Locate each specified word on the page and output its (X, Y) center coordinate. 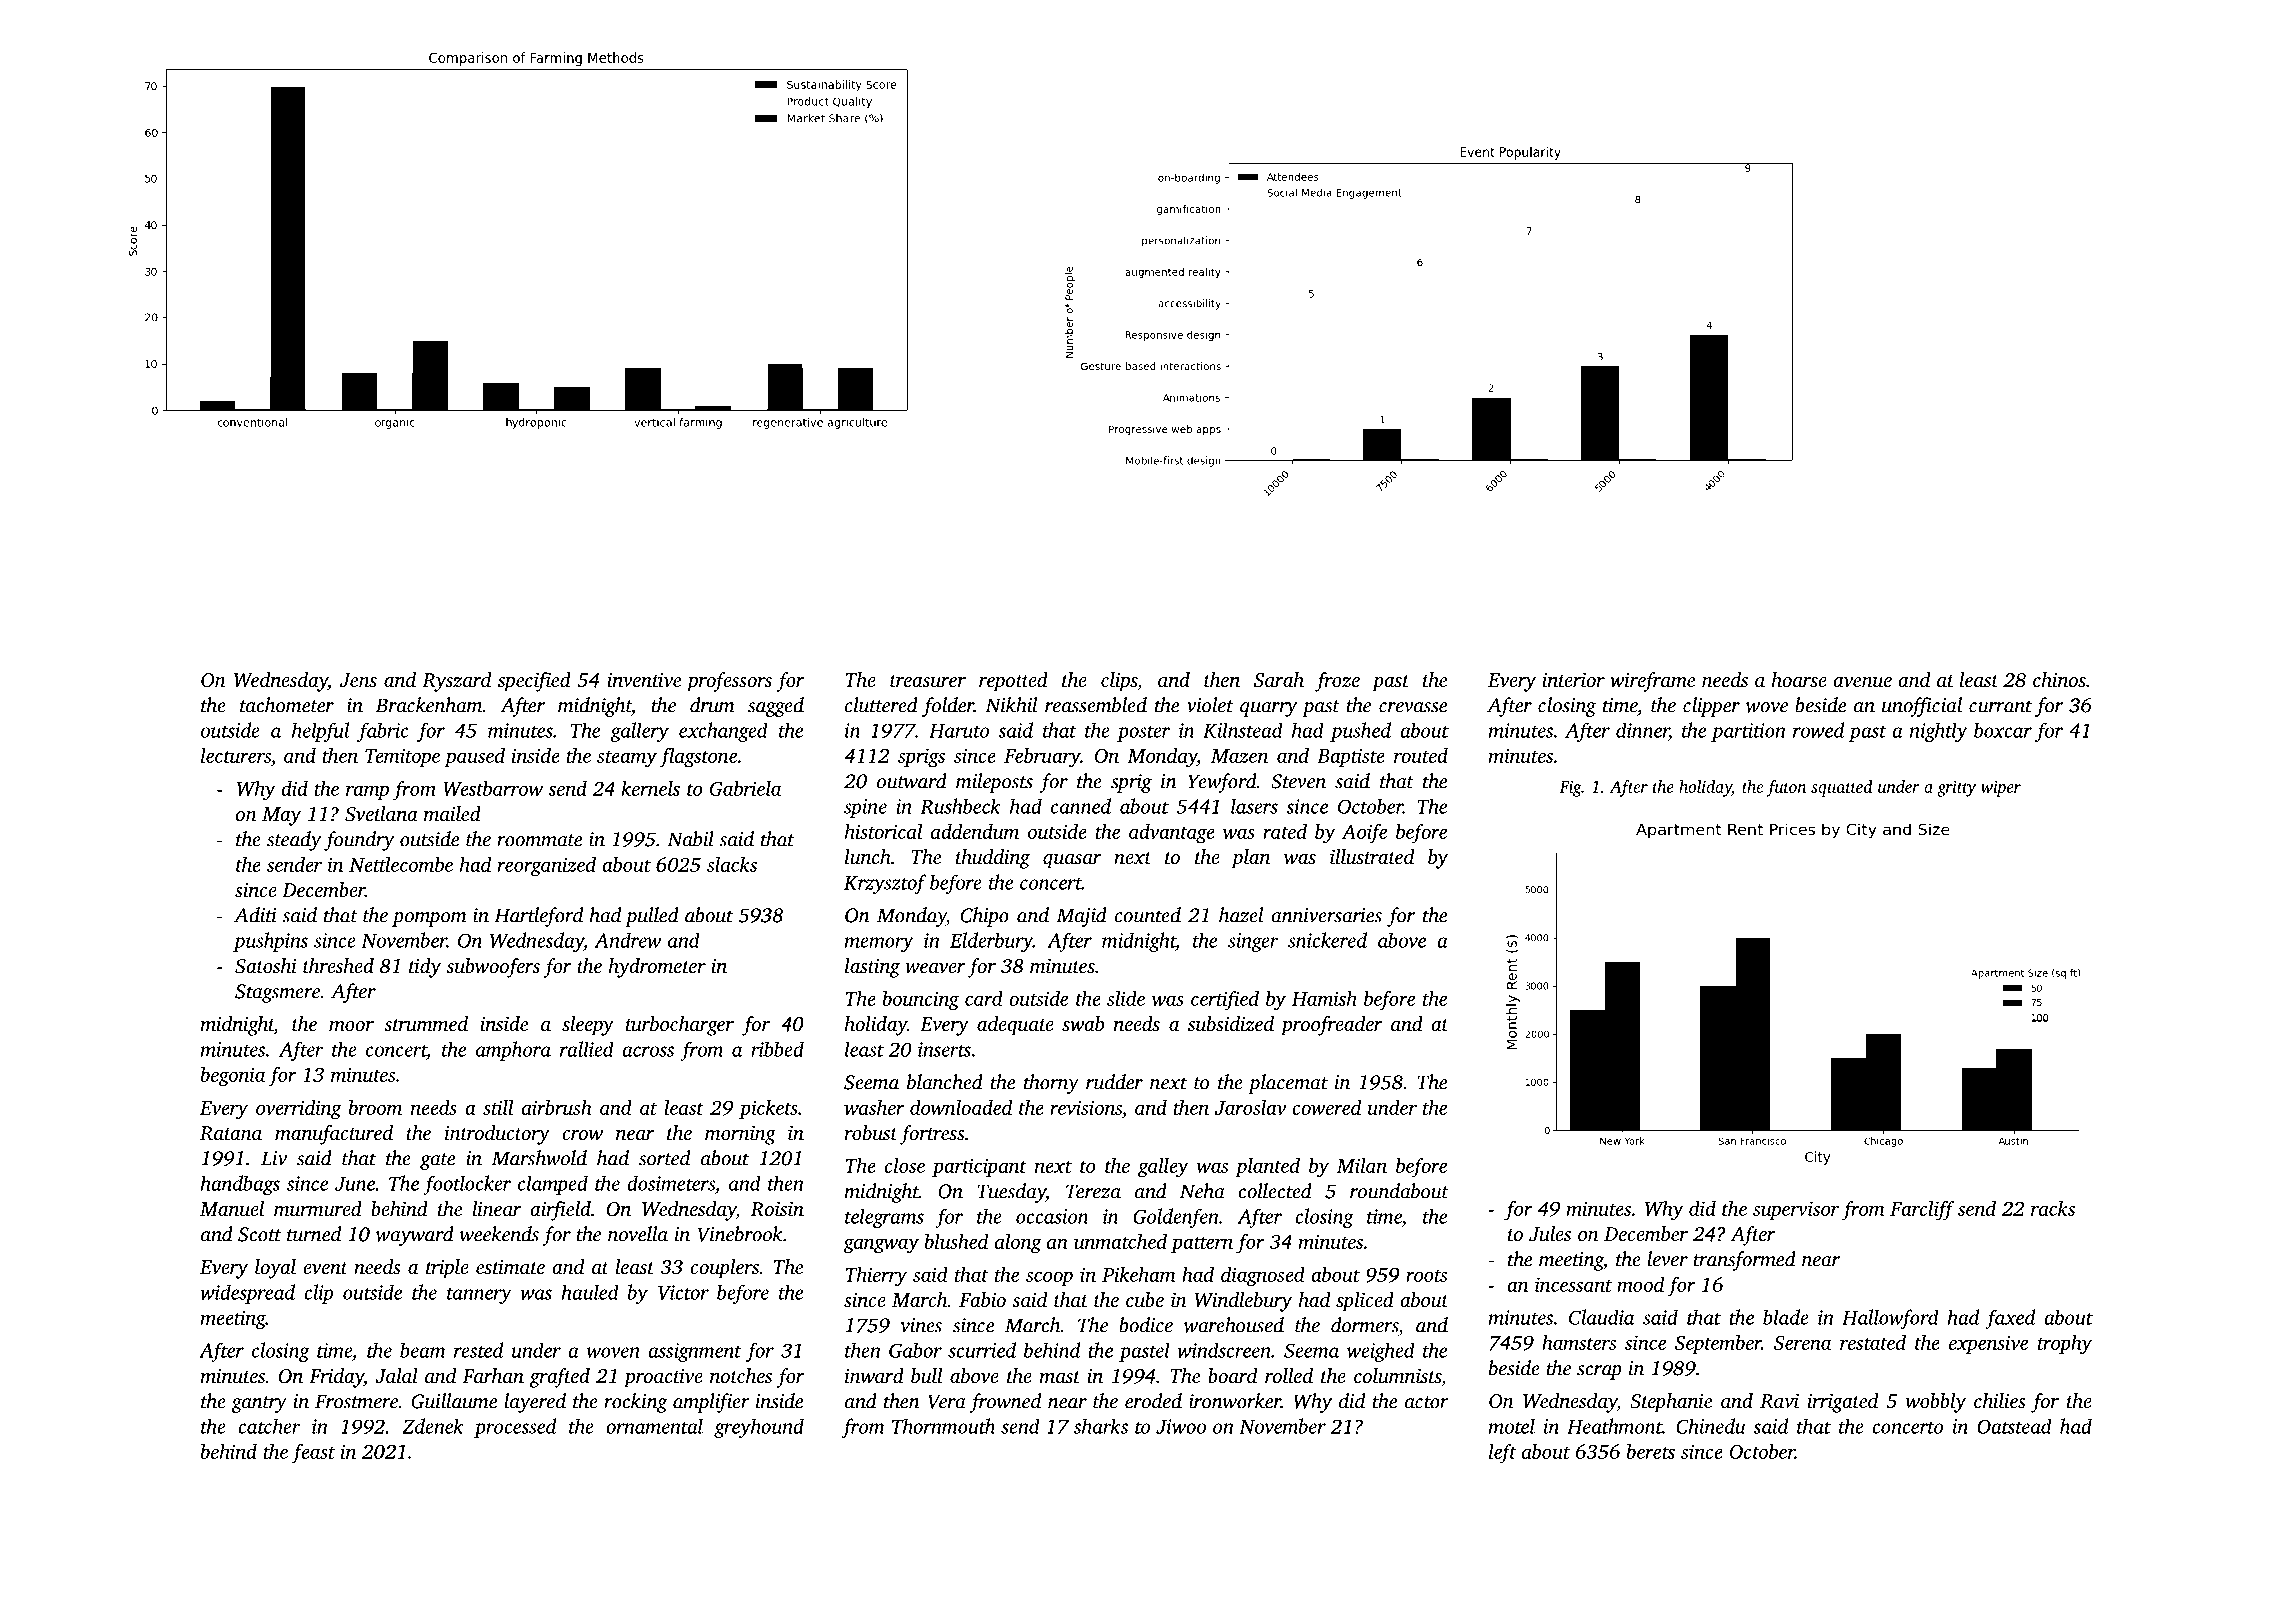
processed (515, 1428)
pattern (1202, 1245)
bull (926, 1375)
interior (1573, 680)
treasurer (928, 681)
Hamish (1324, 998)
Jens (358, 680)
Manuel (232, 1208)
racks (2053, 1208)
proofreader (1332, 1026)
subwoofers (493, 968)
